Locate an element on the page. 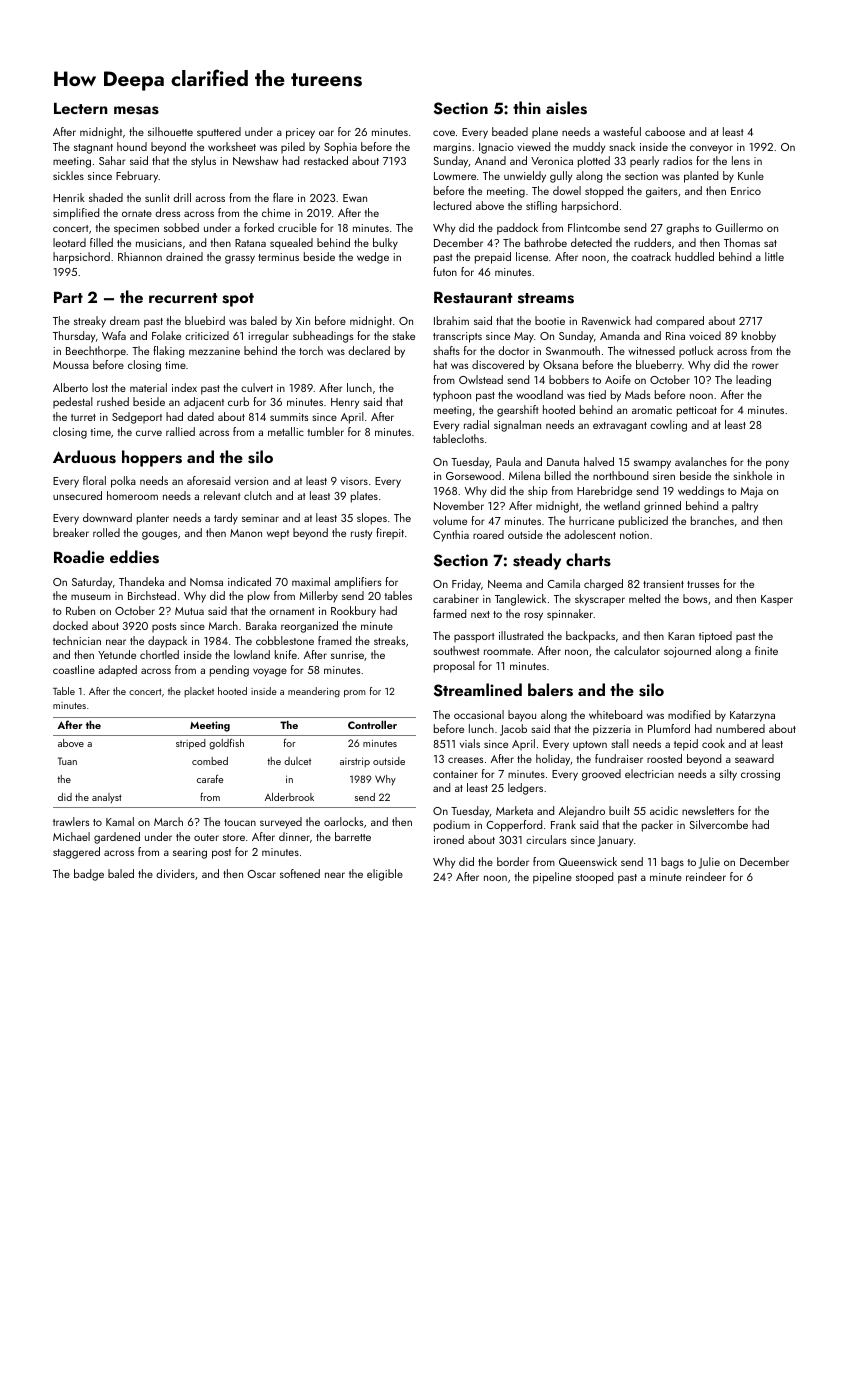 The height and width of the document is (1400, 849). Anand is located at coordinates (490, 160).
